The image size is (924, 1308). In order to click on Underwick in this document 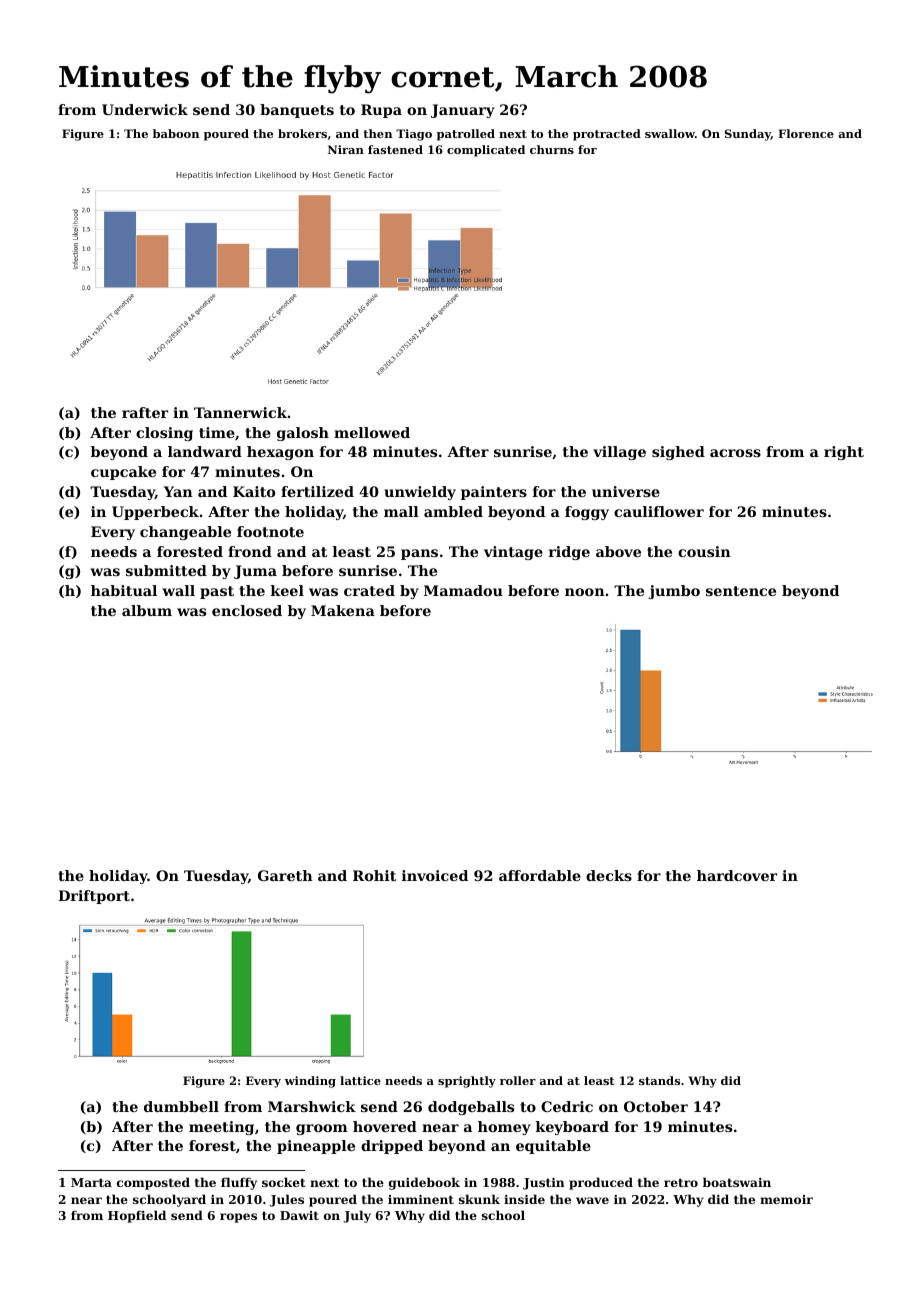, I will do `click(145, 109)`.
